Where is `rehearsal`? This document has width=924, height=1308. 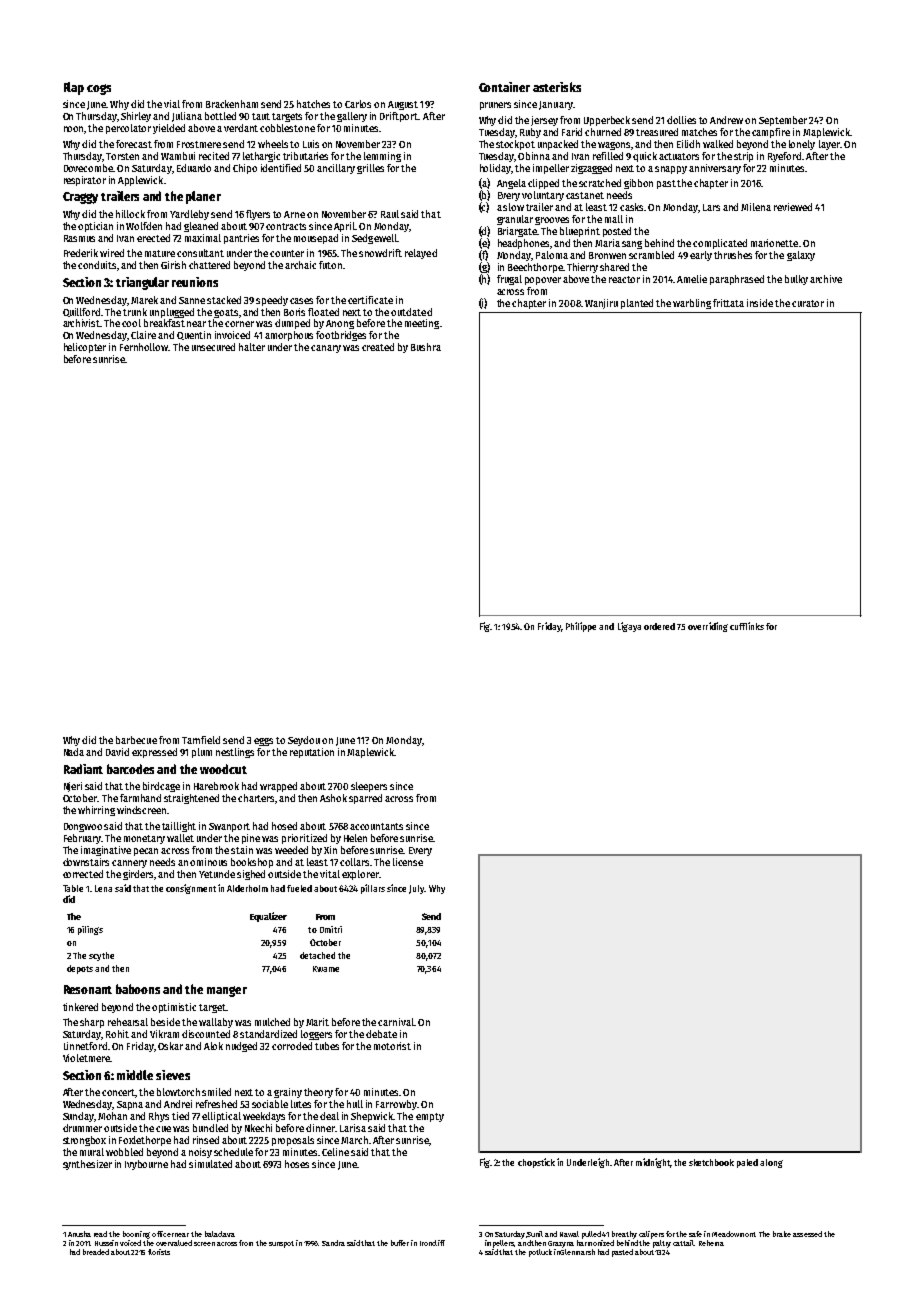
rehearsal is located at coordinates (128, 1022).
